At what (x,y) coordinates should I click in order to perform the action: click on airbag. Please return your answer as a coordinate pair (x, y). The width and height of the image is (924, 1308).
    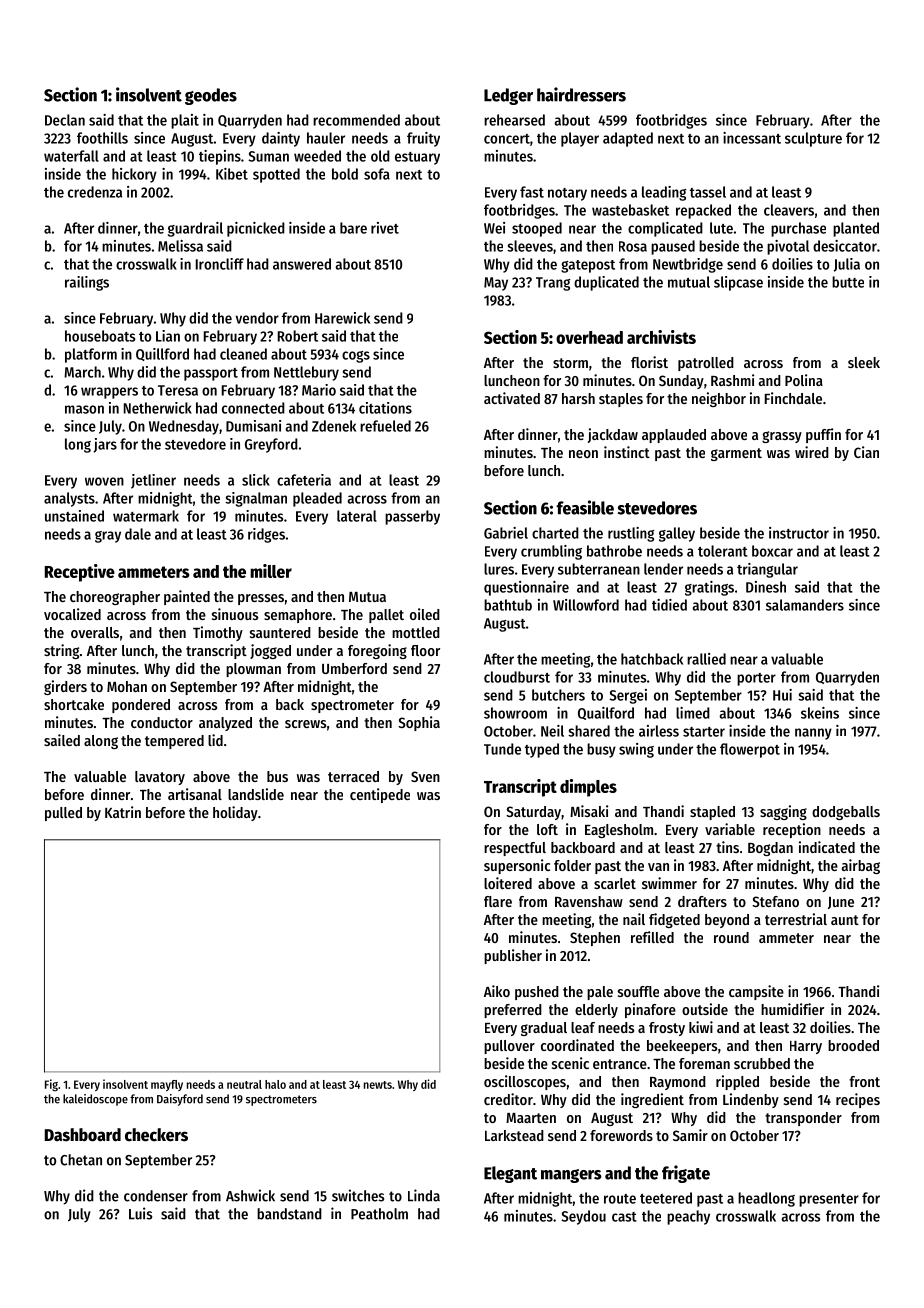
    Looking at the image, I should click on (861, 866).
